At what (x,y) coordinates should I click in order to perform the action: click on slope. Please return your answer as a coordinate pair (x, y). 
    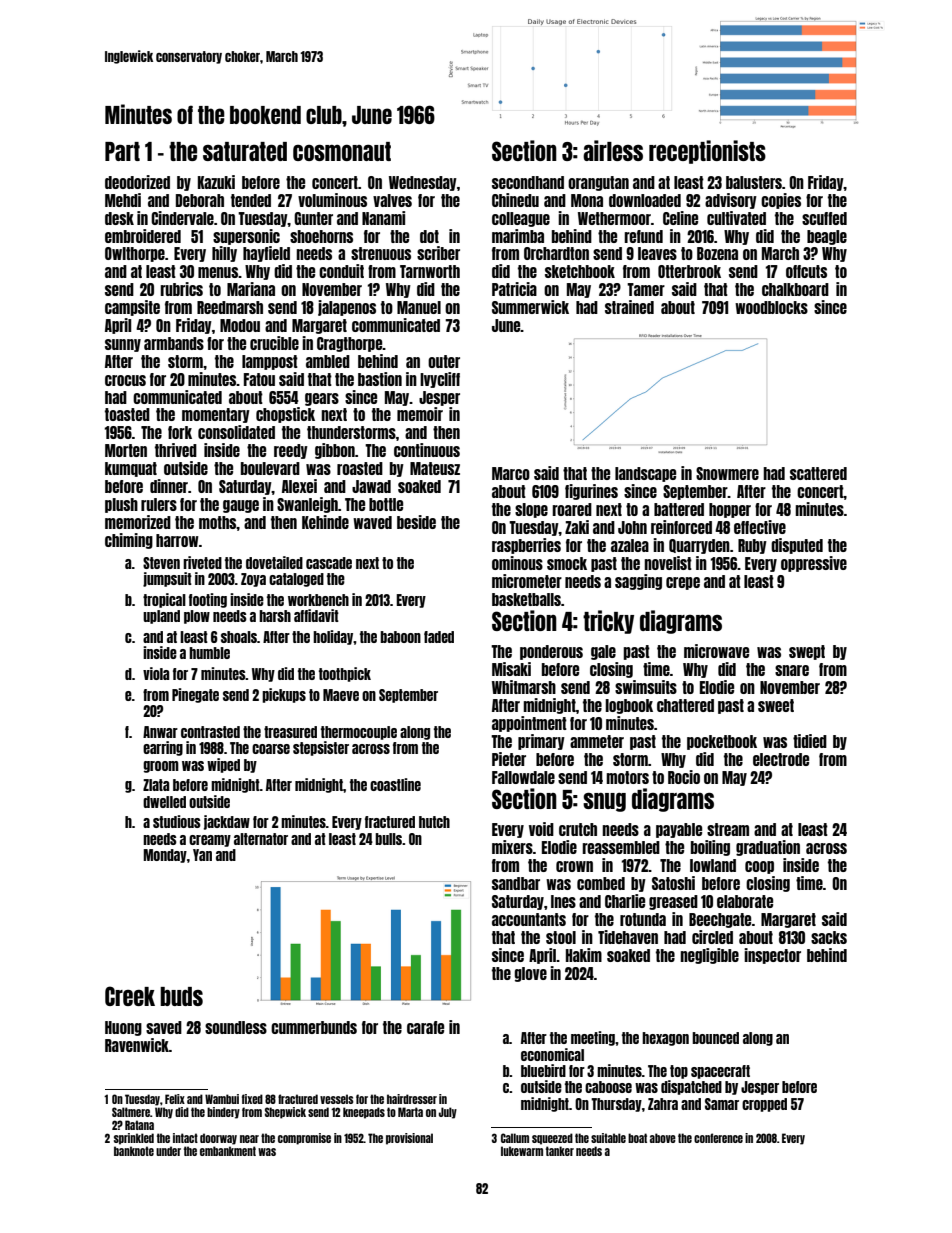
    Looking at the image, I should click on (531, 510).
